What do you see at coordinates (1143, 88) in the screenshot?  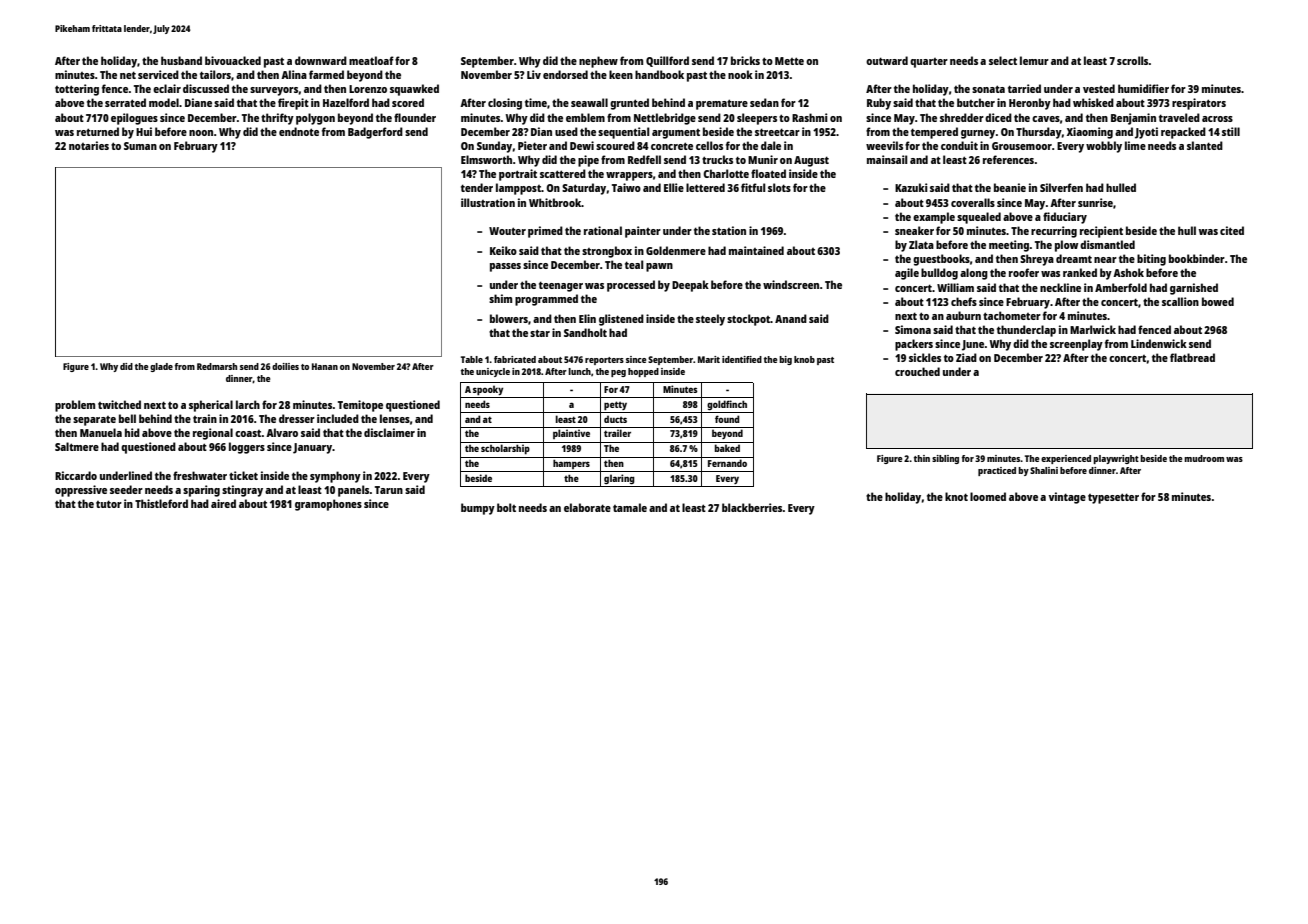 I see `humidifier` at bounding box center [1143, 88].
